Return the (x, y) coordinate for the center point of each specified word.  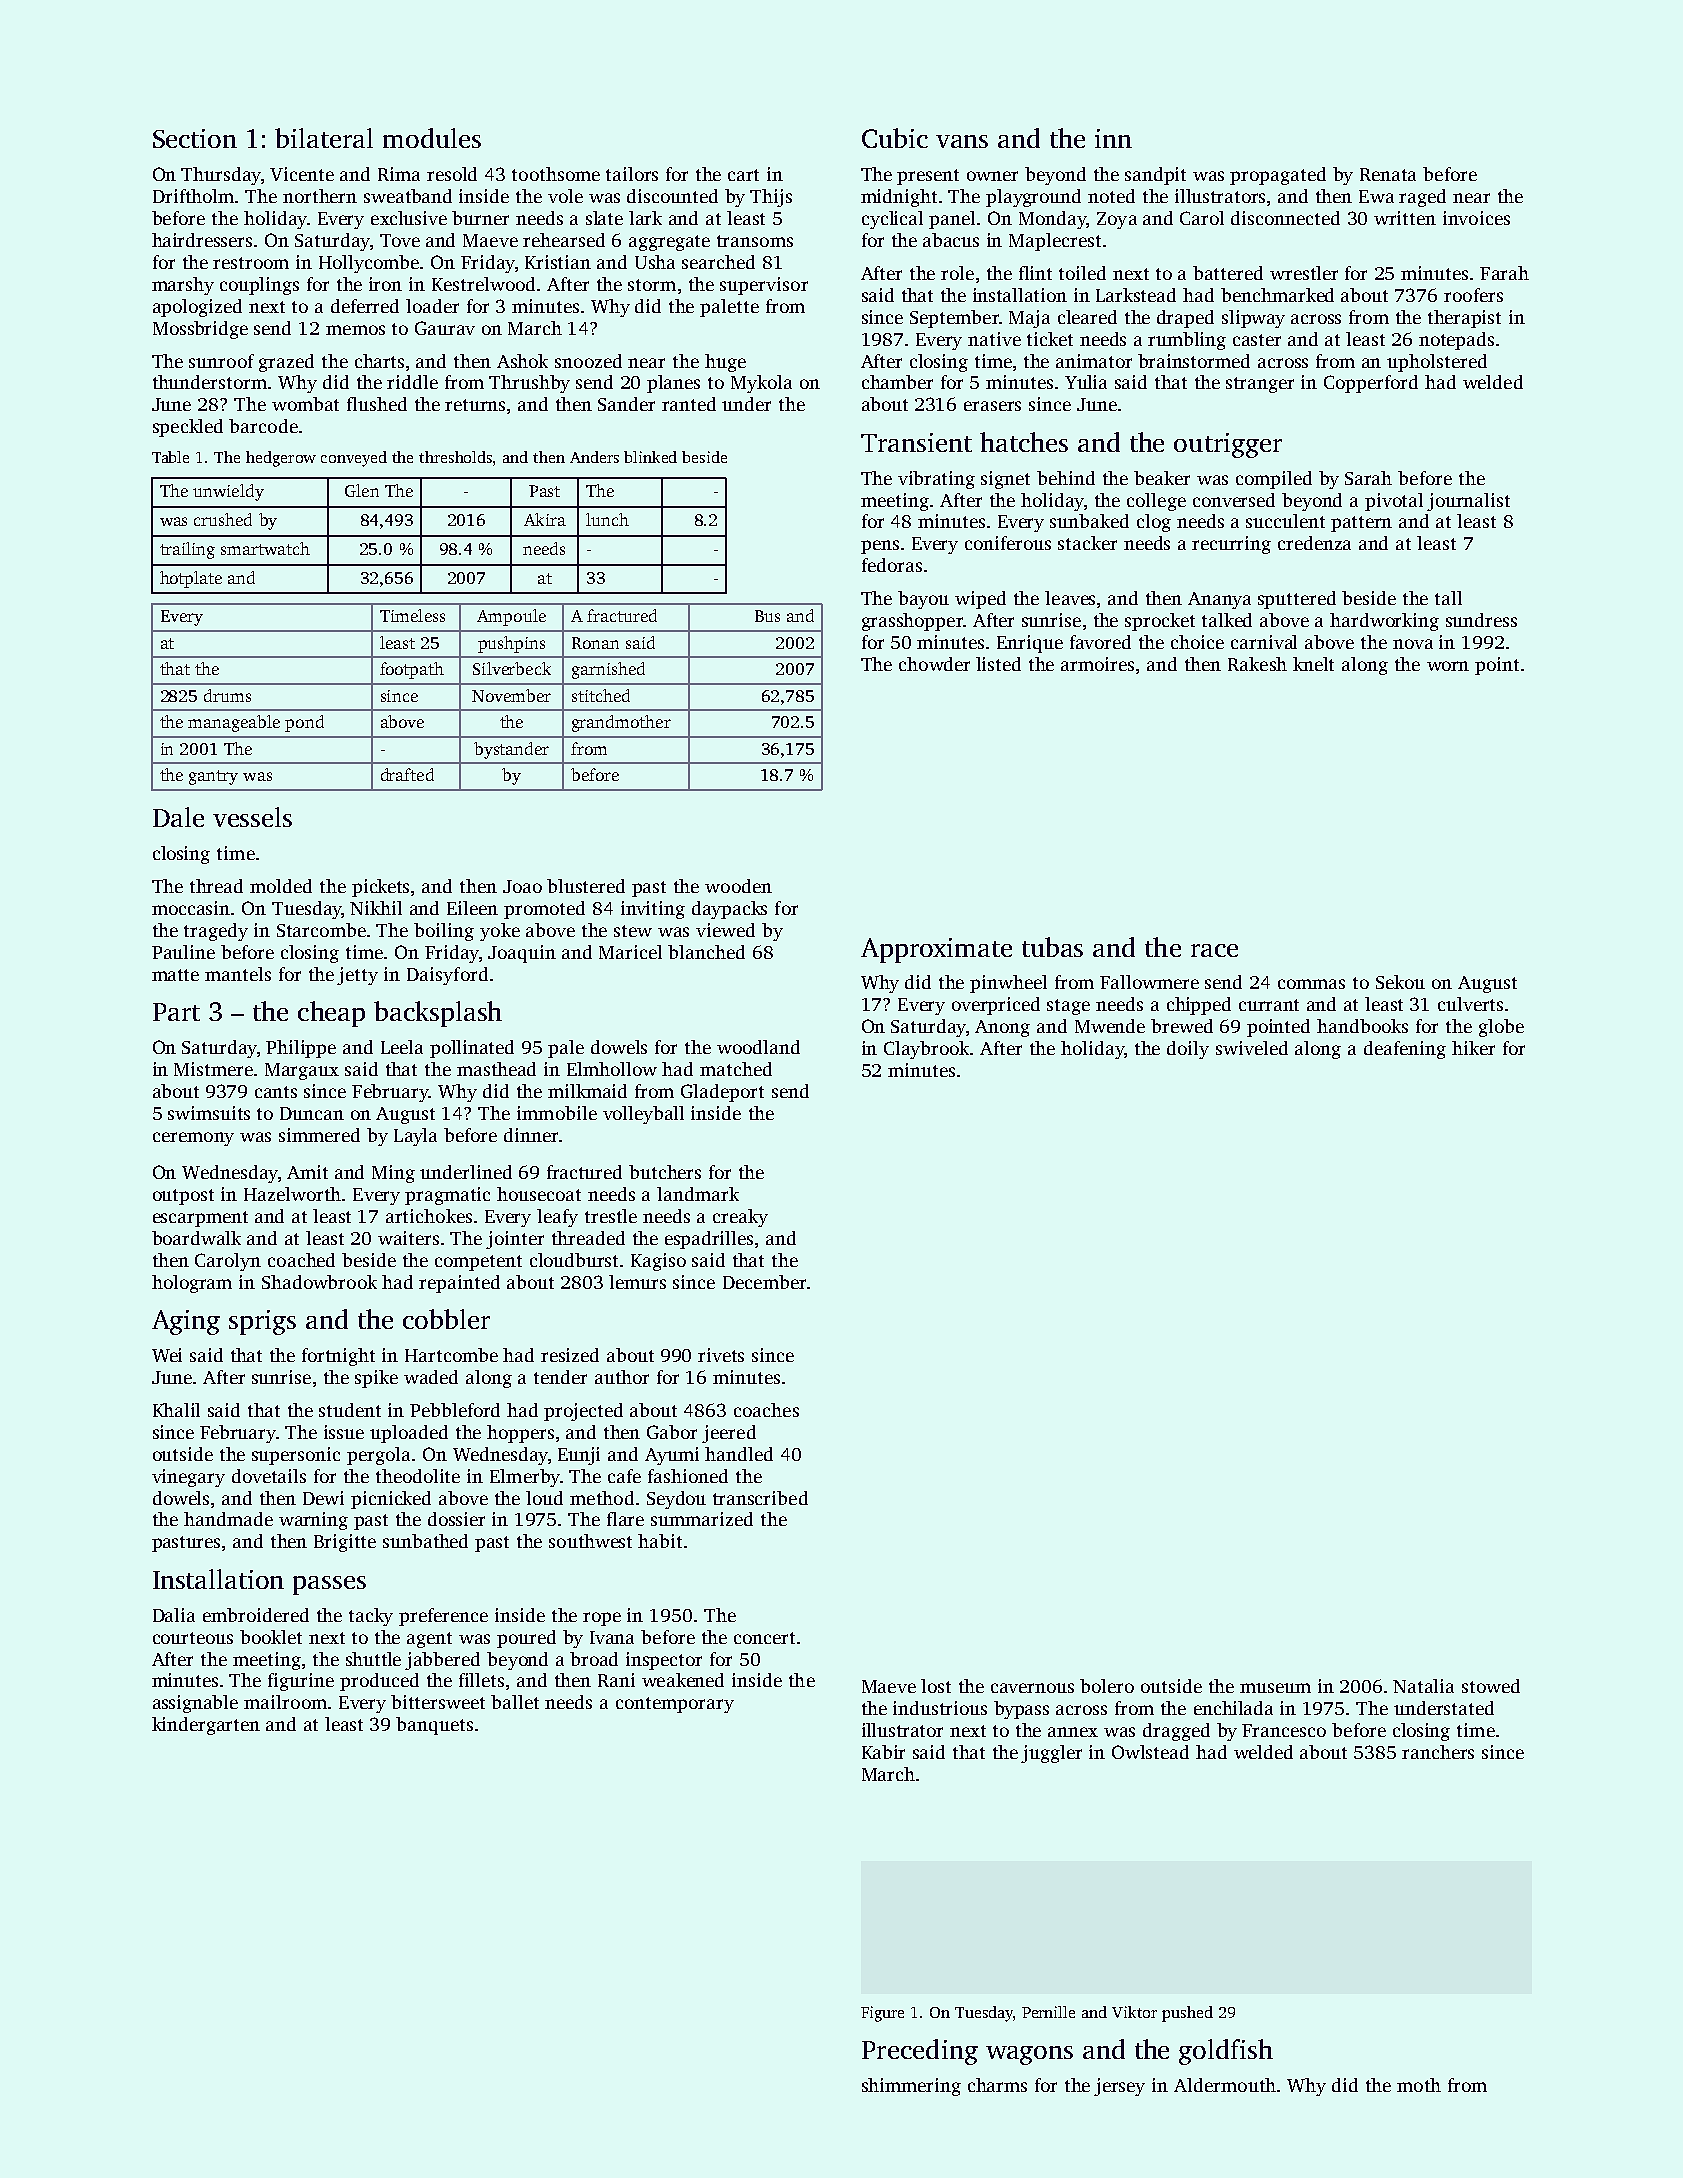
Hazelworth (292, 1194)
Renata (1388, 174)
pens (880, 547)
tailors (632, 174)
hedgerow (281, 459)
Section (195, 138)
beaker (1162, 478)
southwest (590, 1541)
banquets (434, 1726)
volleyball (643, 1115)
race (1214, 950)
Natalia (1423, 1686)
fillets (481, 1680)
